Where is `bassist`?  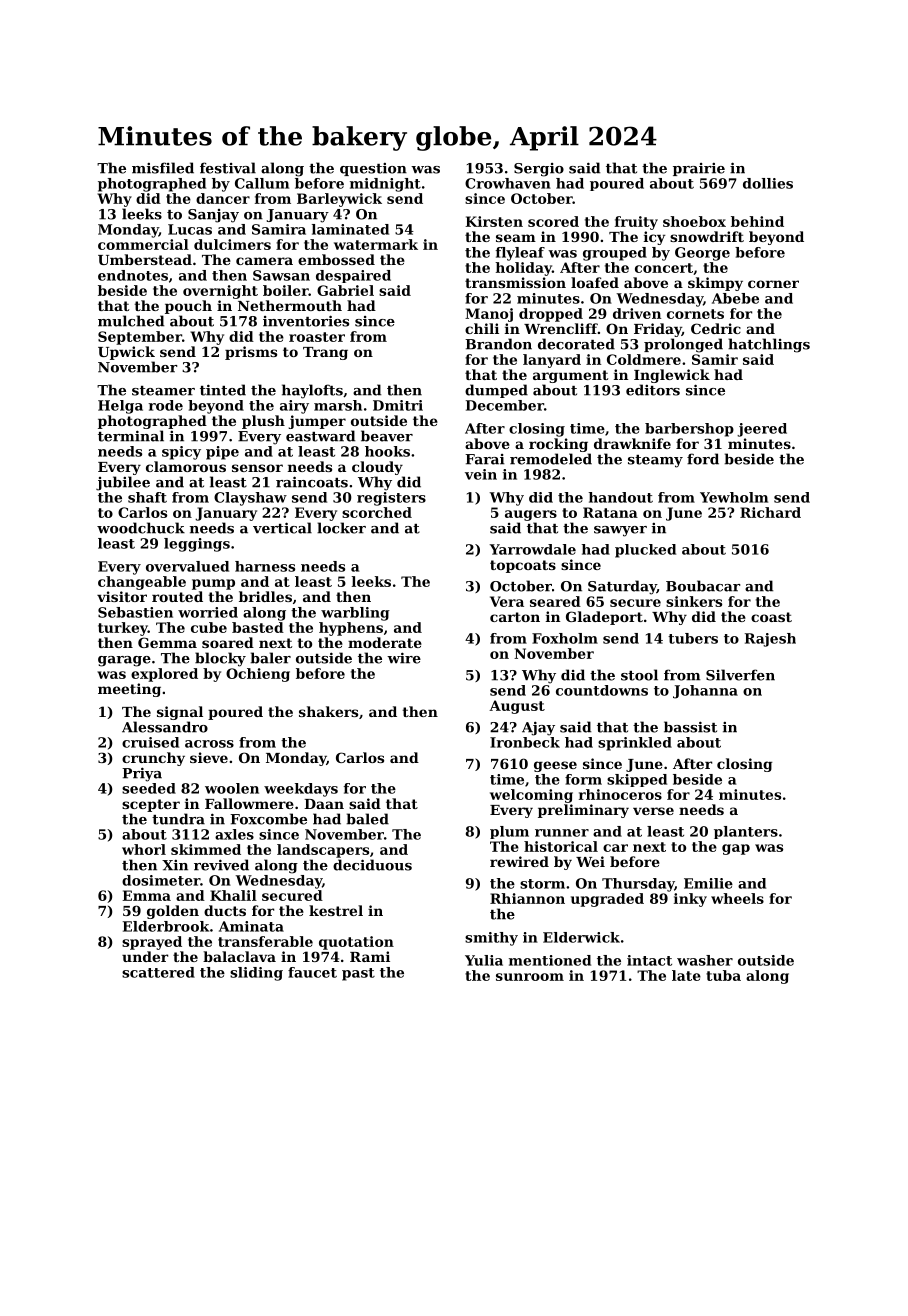
bassist is located at coordinates (690, 727).
